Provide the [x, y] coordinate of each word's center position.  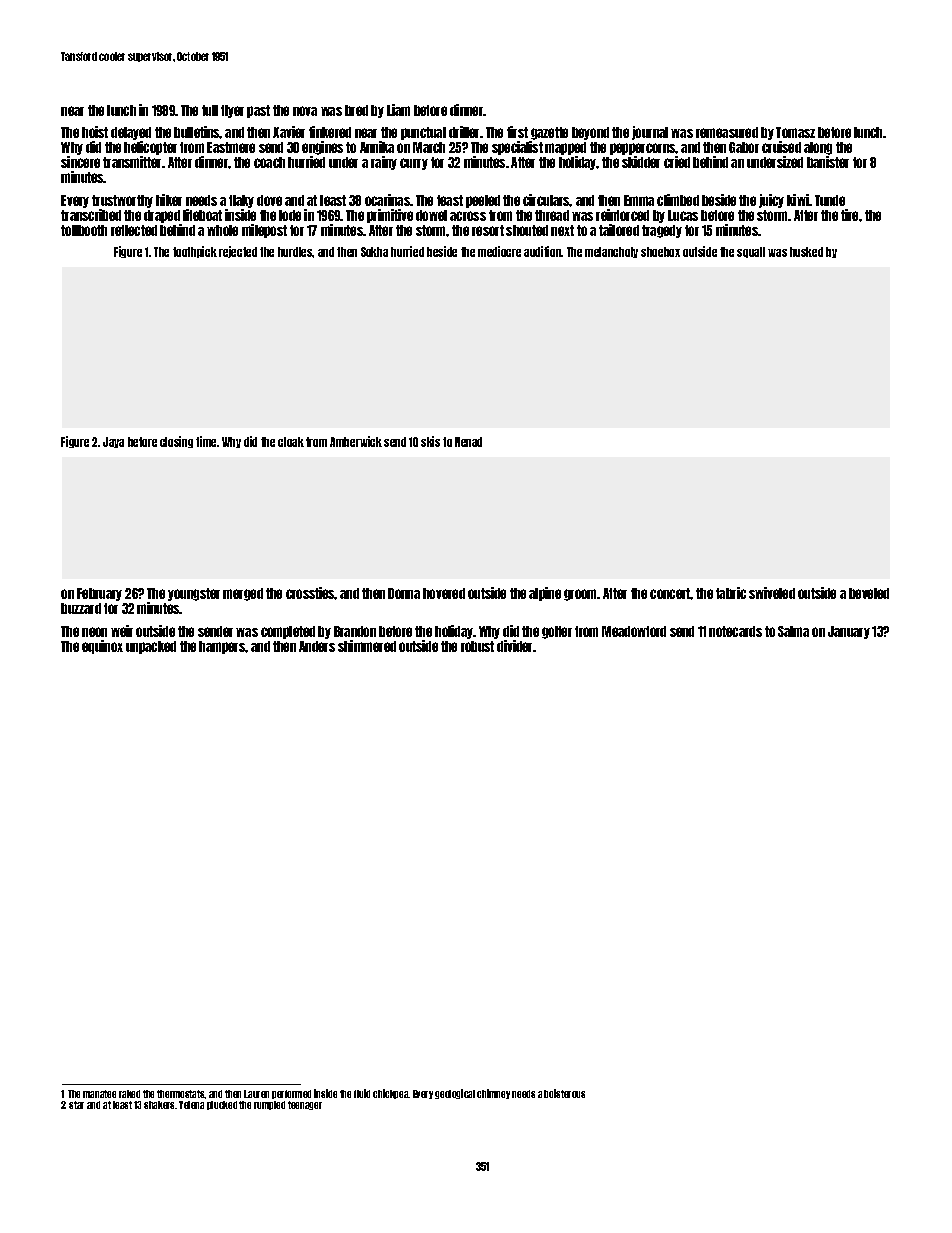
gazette [549, 133]
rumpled [269, 1105]
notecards [735, 631]
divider [514, 646]
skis [430, 441]
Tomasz [795, 132]
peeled [483, 201]
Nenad [468, 442]
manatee [99, 1094]
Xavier [289, 132]
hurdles [295, 252]
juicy [771, 201]
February [99, 594]
